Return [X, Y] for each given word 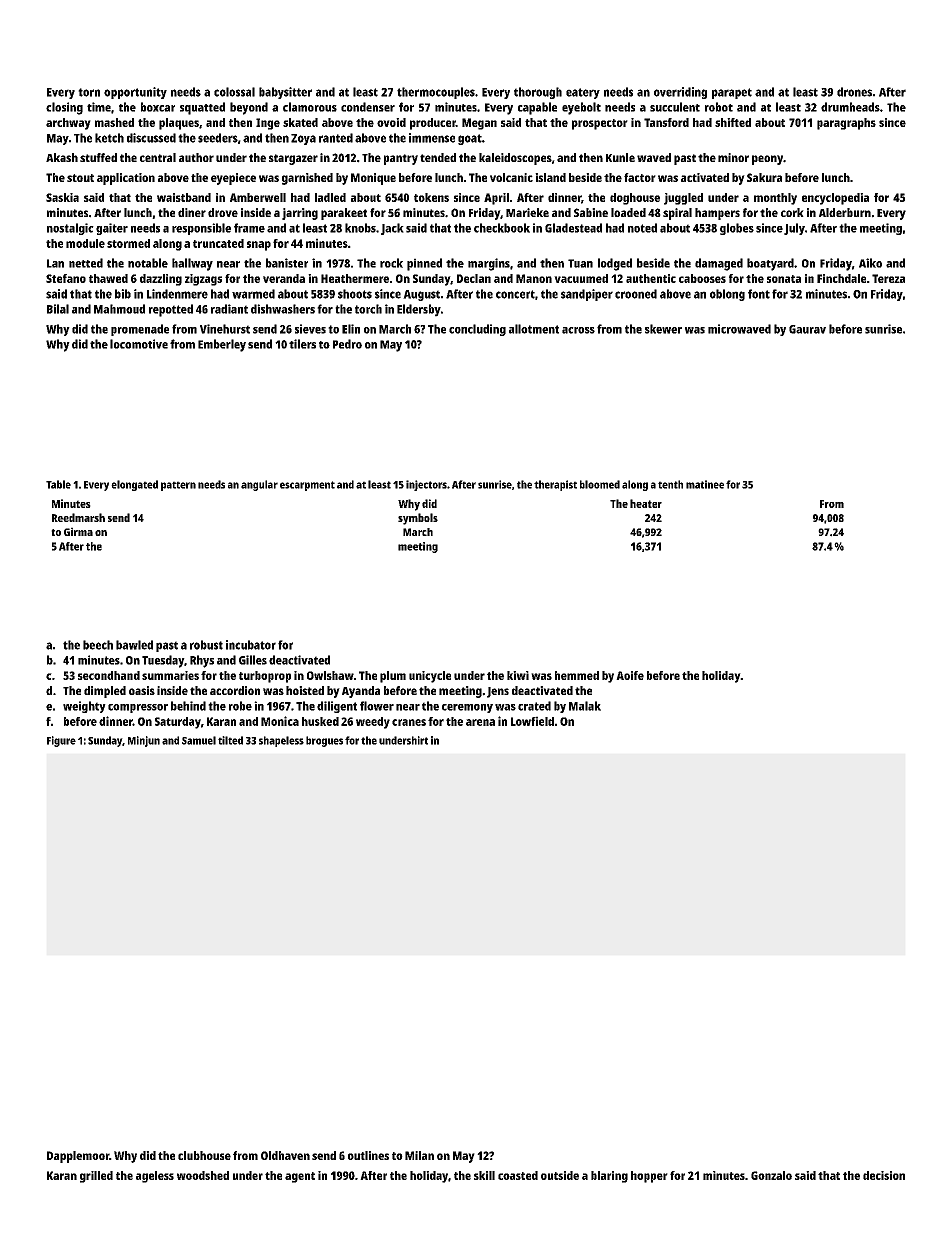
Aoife [630, 675]
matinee [705, 484]
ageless [155, 1177]
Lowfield [532, 721]
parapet [732, 93]
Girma [78, 531]
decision [884, 1175]
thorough [538, 93]
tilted [230, 740]
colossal [234, 92]
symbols [418, 519]
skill [484, 1175]
